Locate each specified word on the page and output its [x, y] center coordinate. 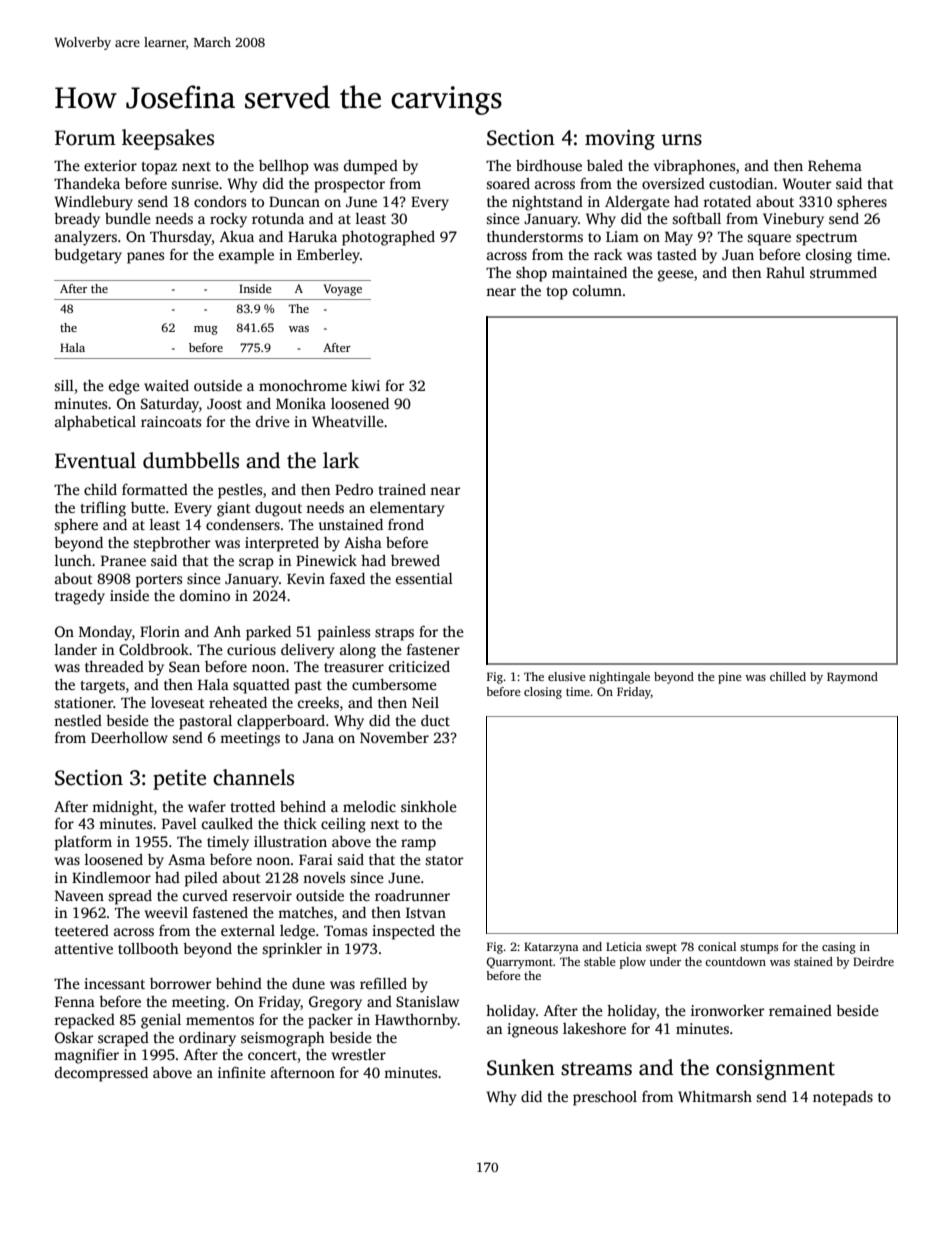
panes [145, 258]
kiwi [365, 385]
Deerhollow [129, 737]
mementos [220, 1020]
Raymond [852, 678]
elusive [566, 676]
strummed [843, 272]
